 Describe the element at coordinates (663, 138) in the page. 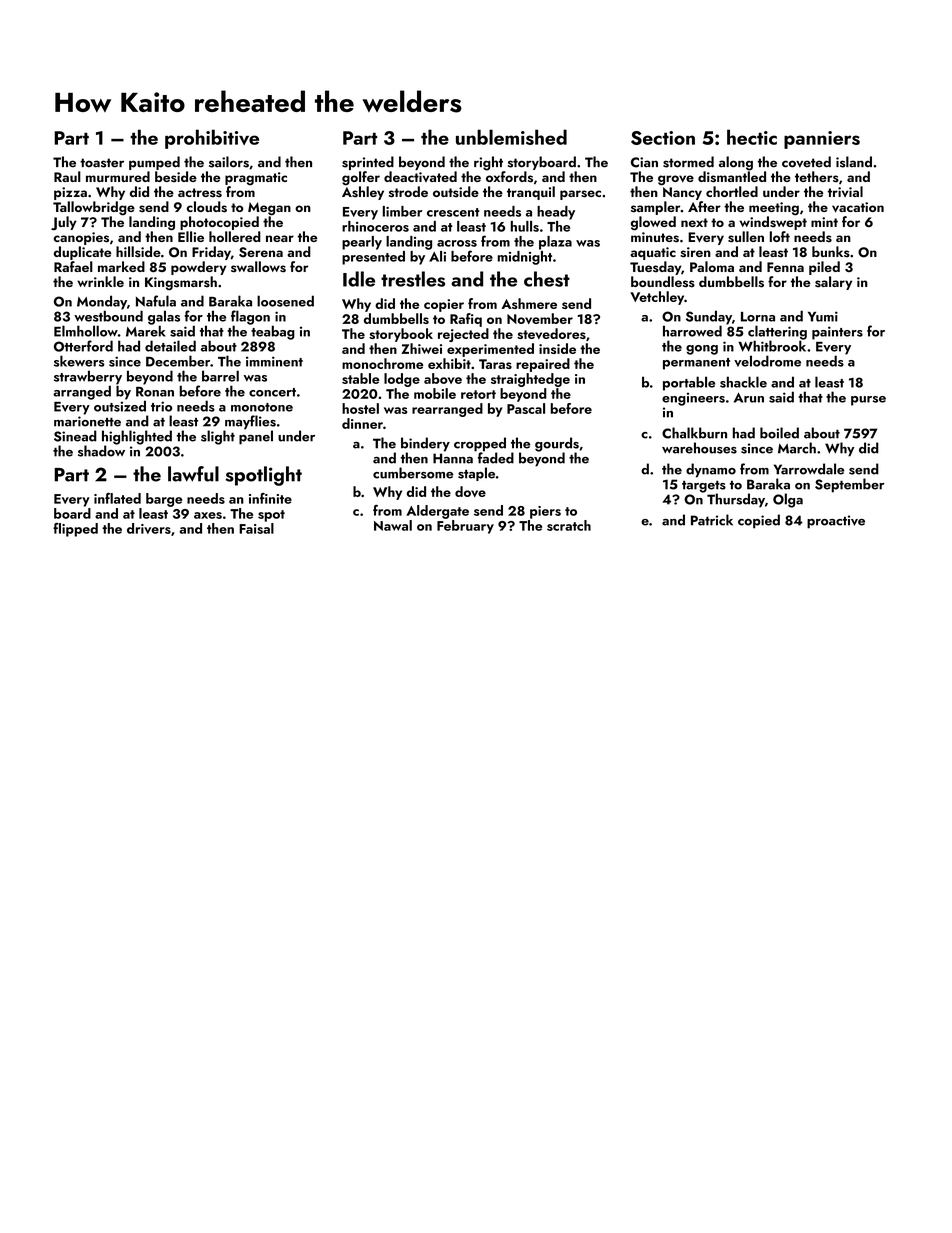

I see `Section` at that location.
